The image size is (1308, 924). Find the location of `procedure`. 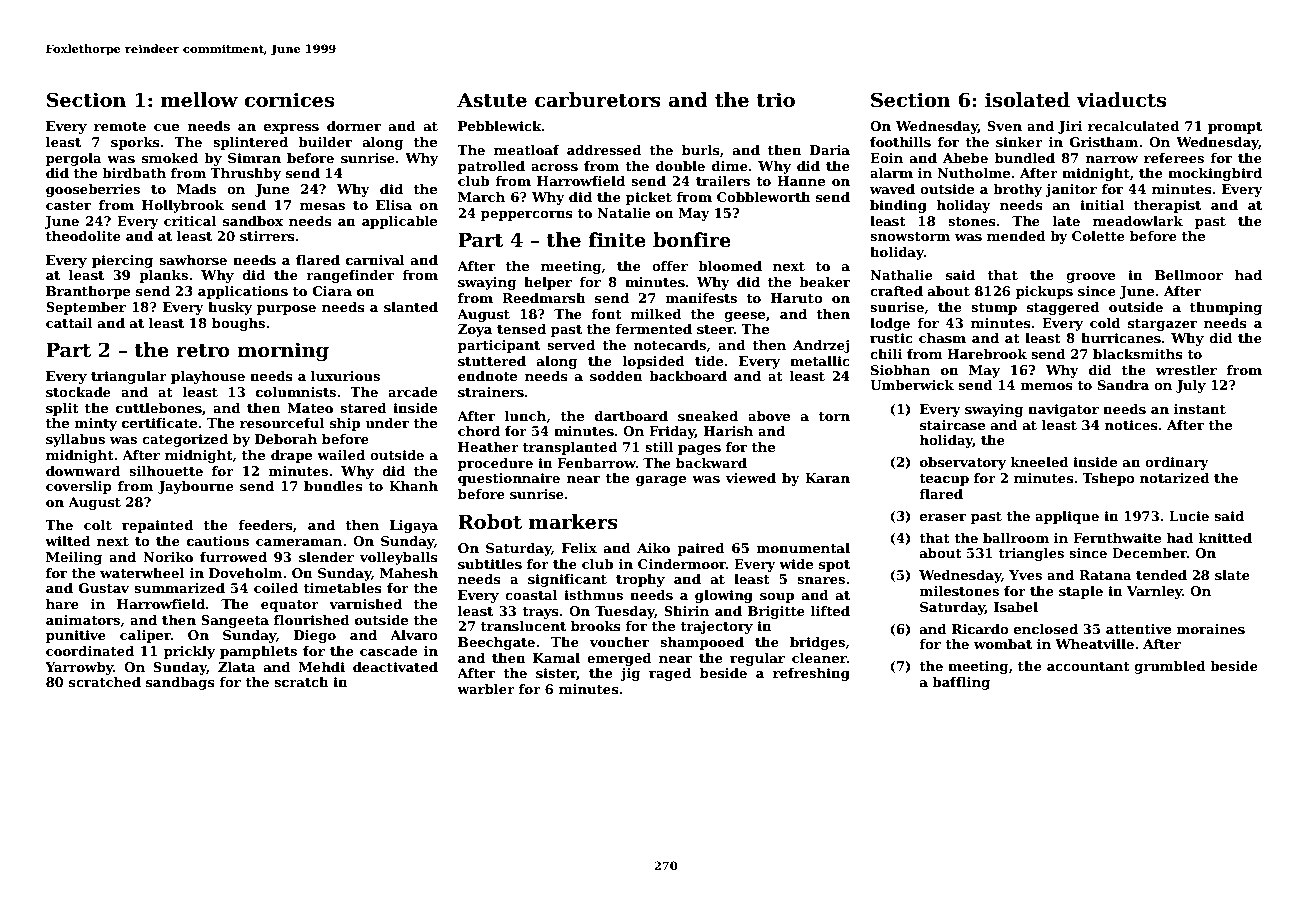

procedure is located at coordinates (495, 464).
